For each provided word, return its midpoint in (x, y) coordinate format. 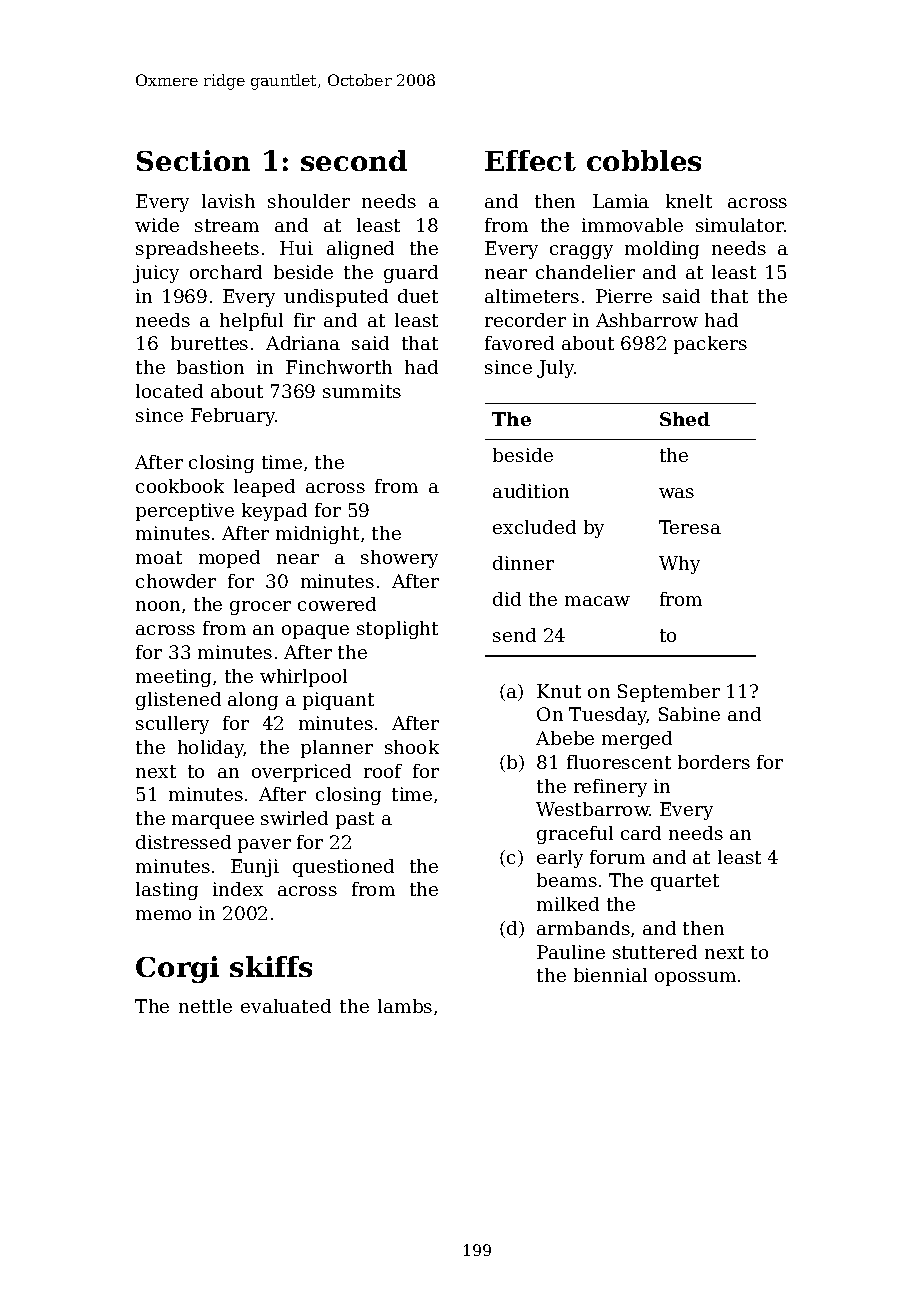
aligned (360, 250)
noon (158, 606)
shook (412, 747)
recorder (525, 320)
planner (337, 749)
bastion (210, 367)
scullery (172, 725)
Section (193, 160)
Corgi (177, 969)
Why (679, 565)
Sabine (689, 714)
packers (710, 345)
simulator (740, 225)
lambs (405, 1006)
